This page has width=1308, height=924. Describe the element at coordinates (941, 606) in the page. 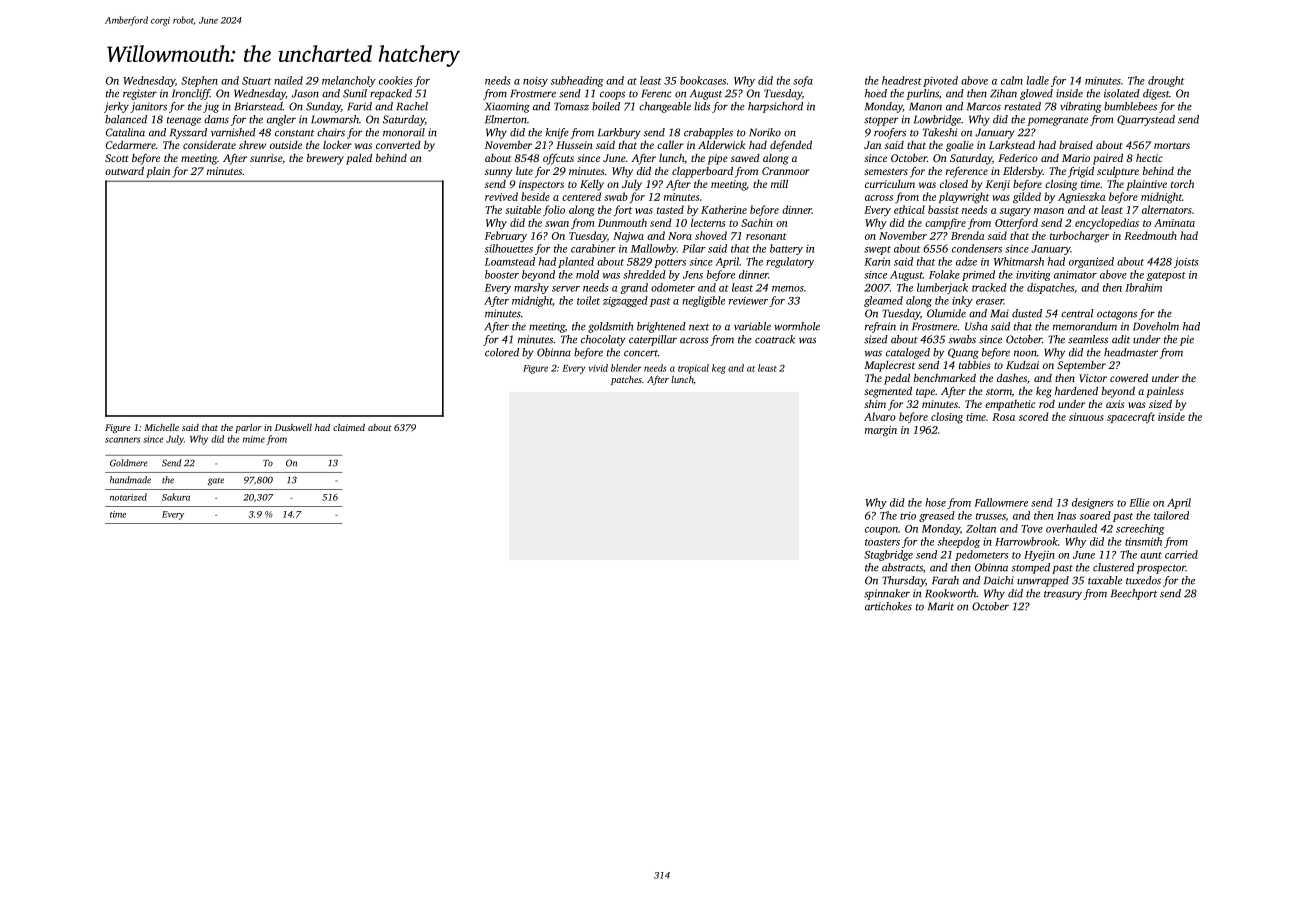

I see `Marit` at that location.
